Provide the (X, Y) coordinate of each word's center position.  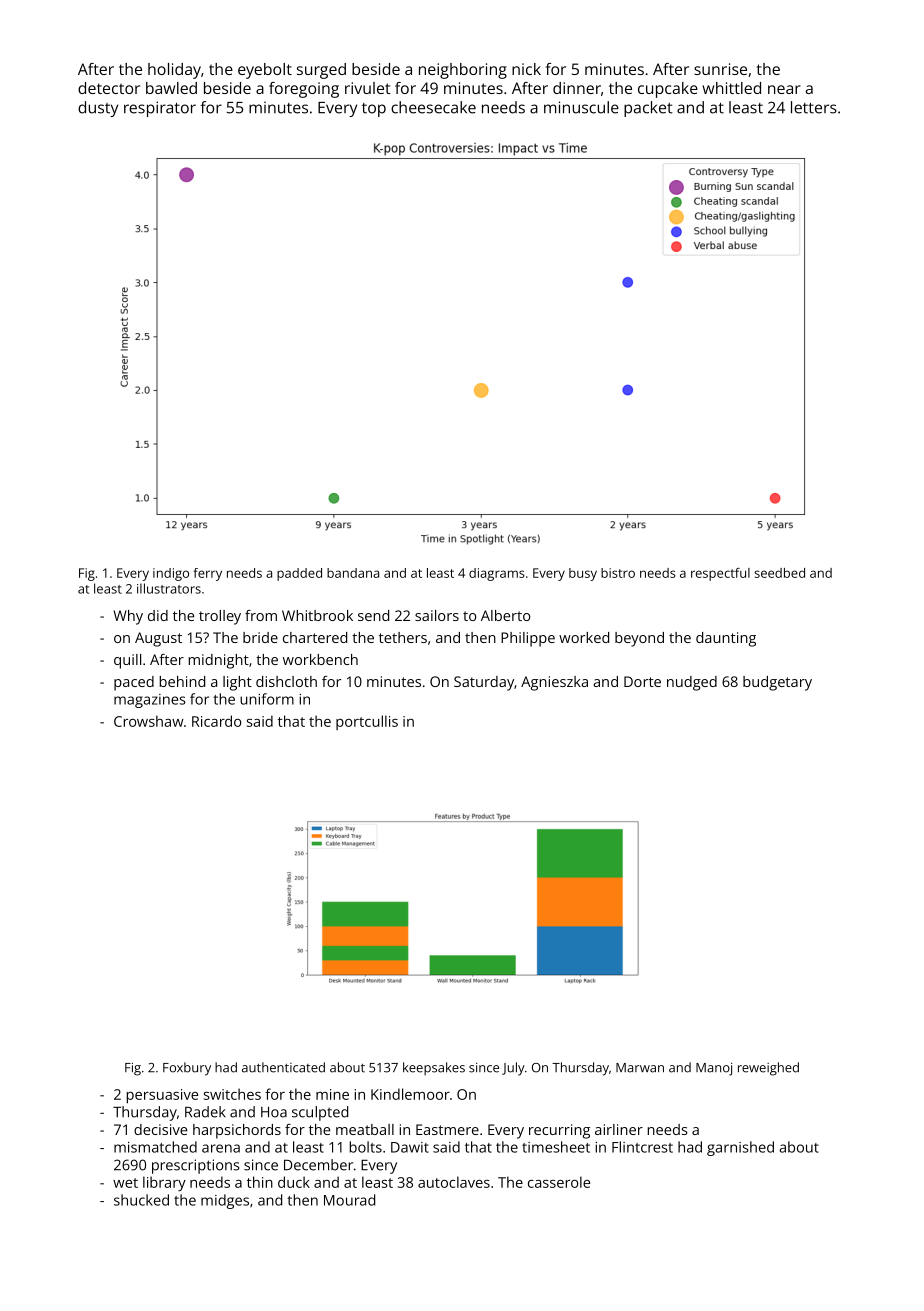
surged (321, 71)
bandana (353, 573)
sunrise (720, 69)
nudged (692, 683)
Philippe (528, 639)
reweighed (768, 1069)
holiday (174, 71)
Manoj (714, 1069)
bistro (618, 573)
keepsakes (434, 1069)
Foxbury (187, 1069)
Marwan (640, 1068)
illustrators (169, 588)
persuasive (162, 1096)
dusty (98, 109)
